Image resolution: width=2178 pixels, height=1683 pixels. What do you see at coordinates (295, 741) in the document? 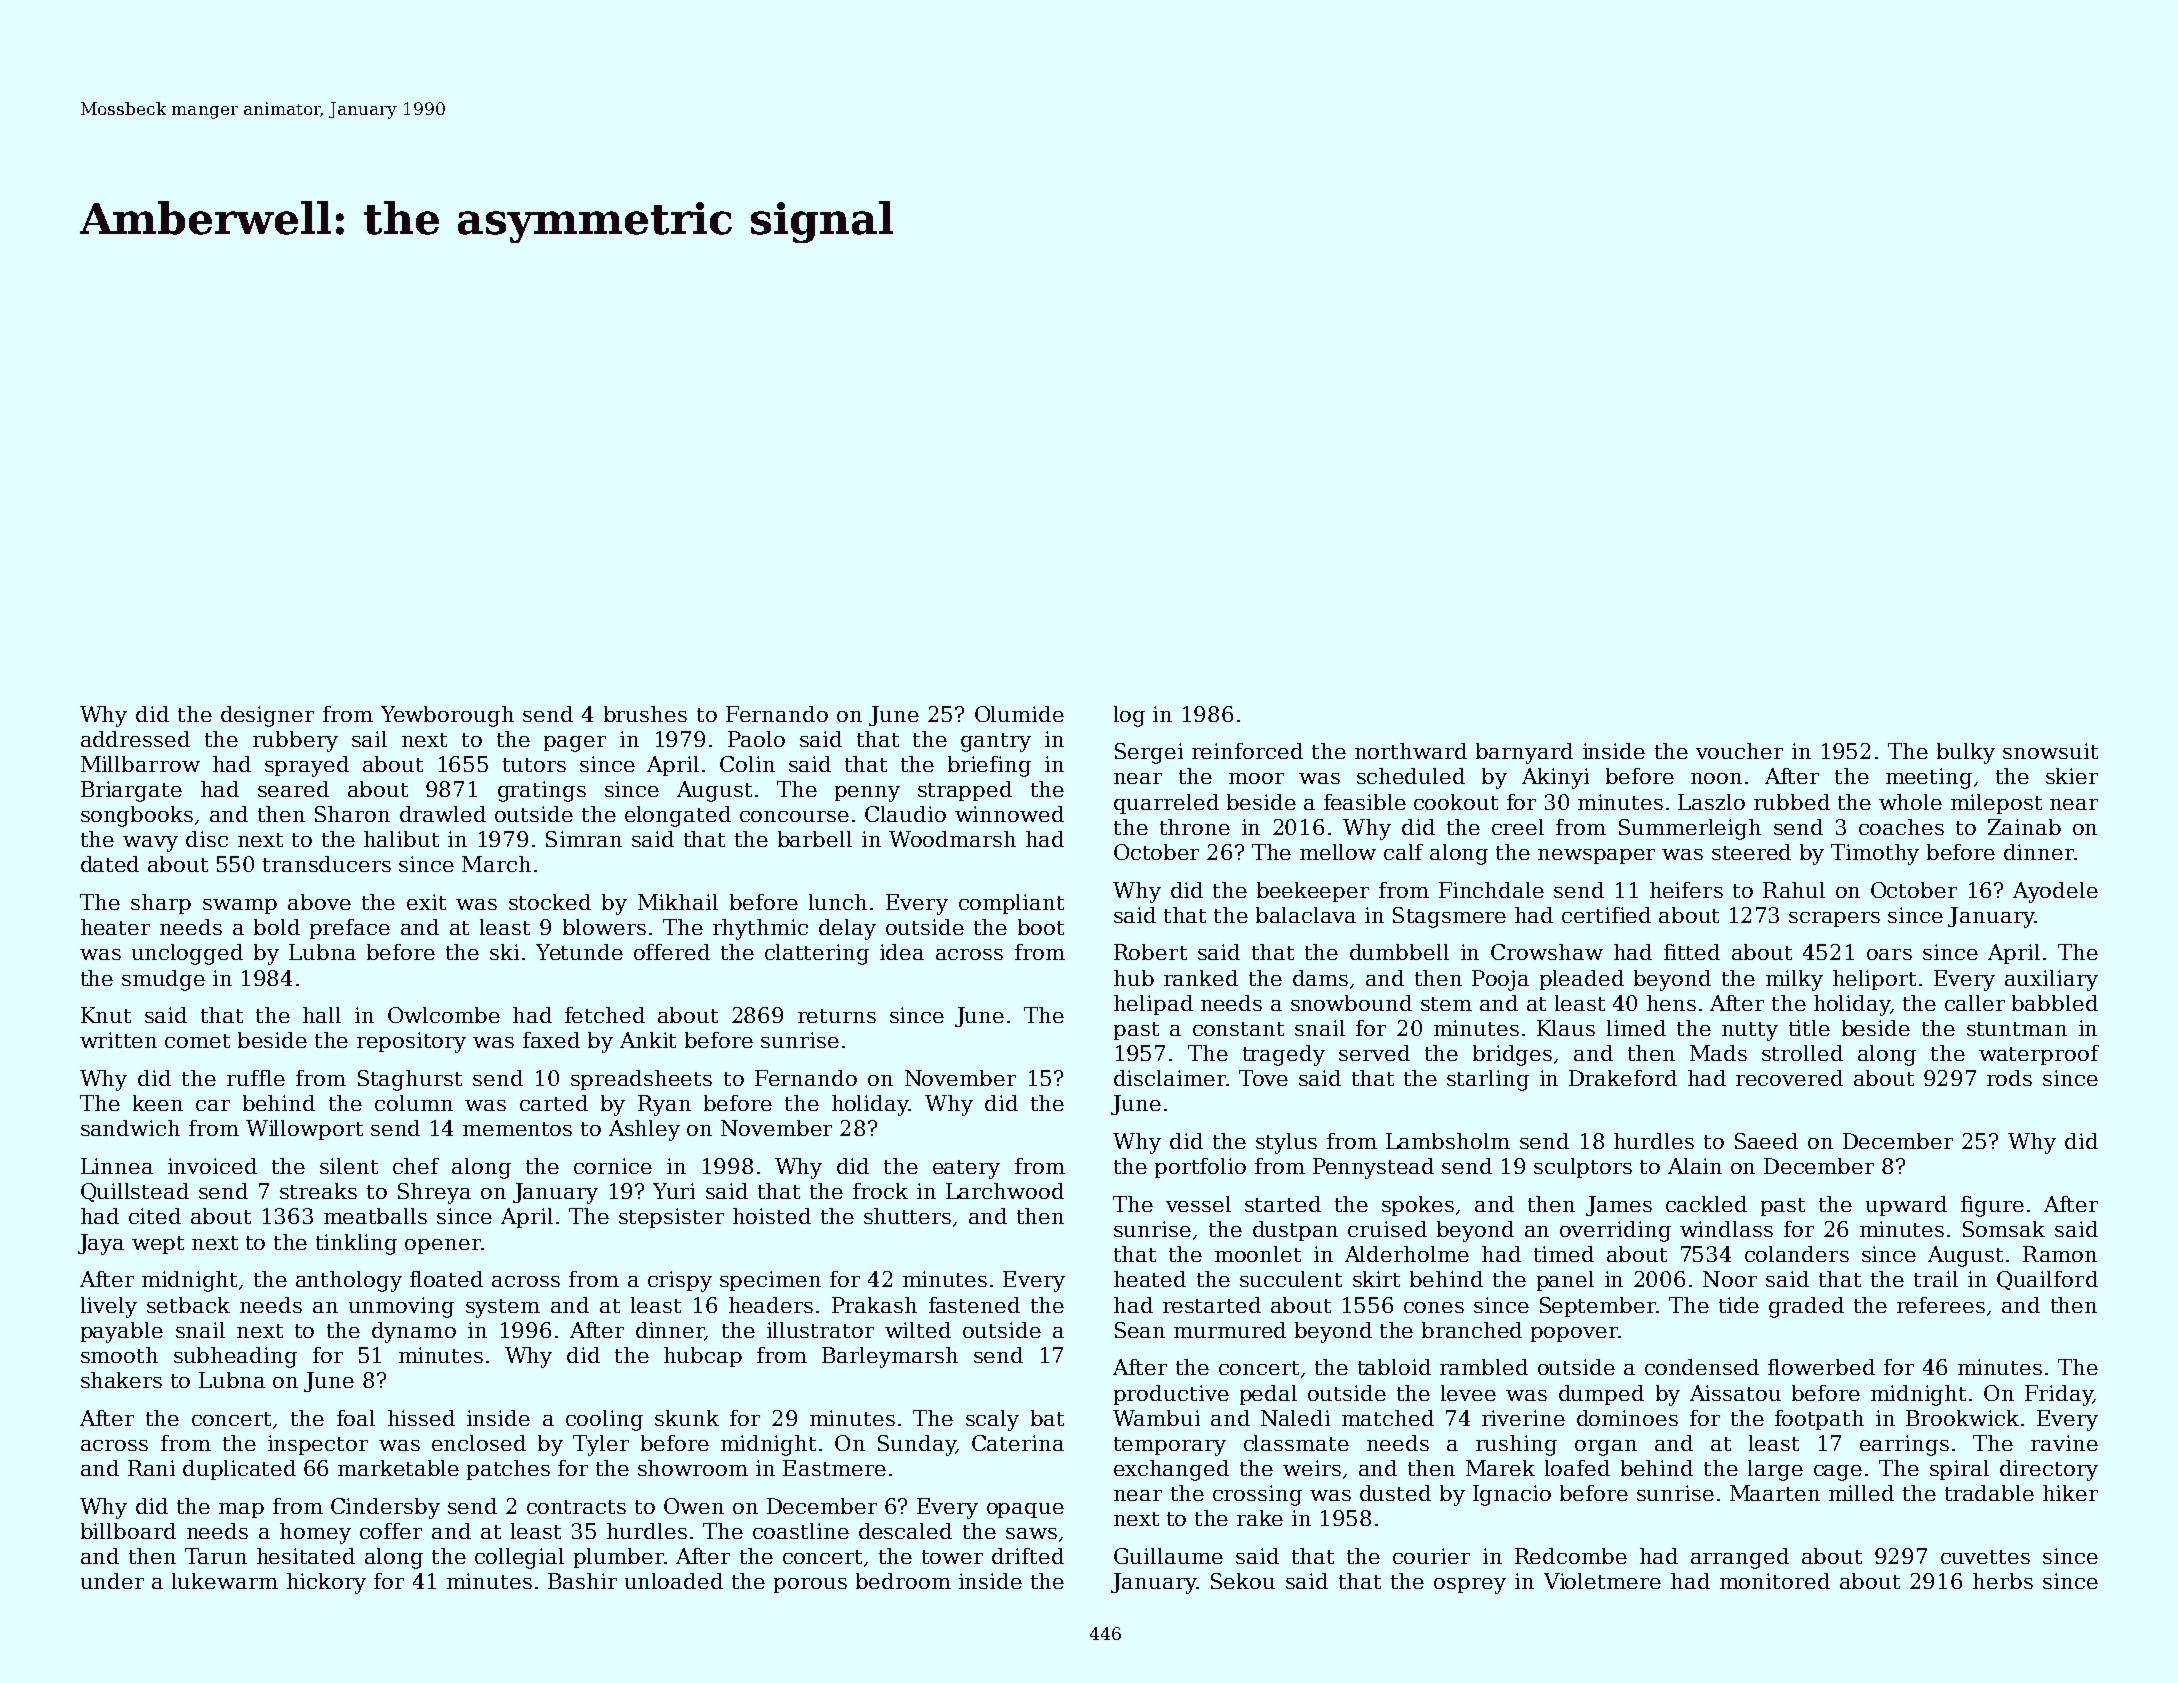
I see `rubbery` at bounding box center [295, 741].
